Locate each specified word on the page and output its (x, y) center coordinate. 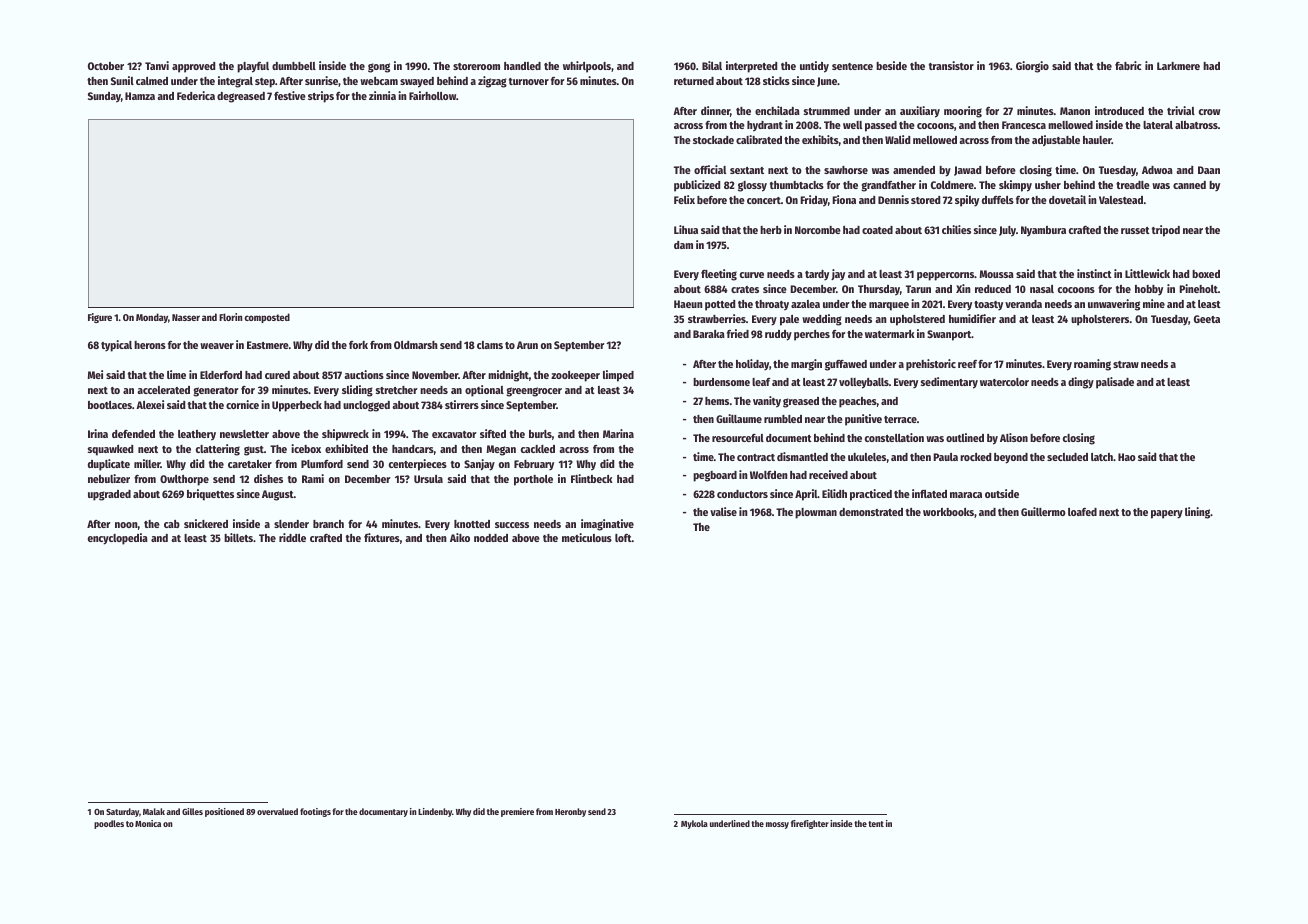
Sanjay (479, 465)
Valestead (1121, 200)
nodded (491, 538)
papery (1167, 514)
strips (321, 97)
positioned (224, 812)
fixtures (382, 537)
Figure (100, 318)
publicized (697, 186)
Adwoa (1157, 170)
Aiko (460, 537)
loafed (1082, 512)
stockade (713, 140)
